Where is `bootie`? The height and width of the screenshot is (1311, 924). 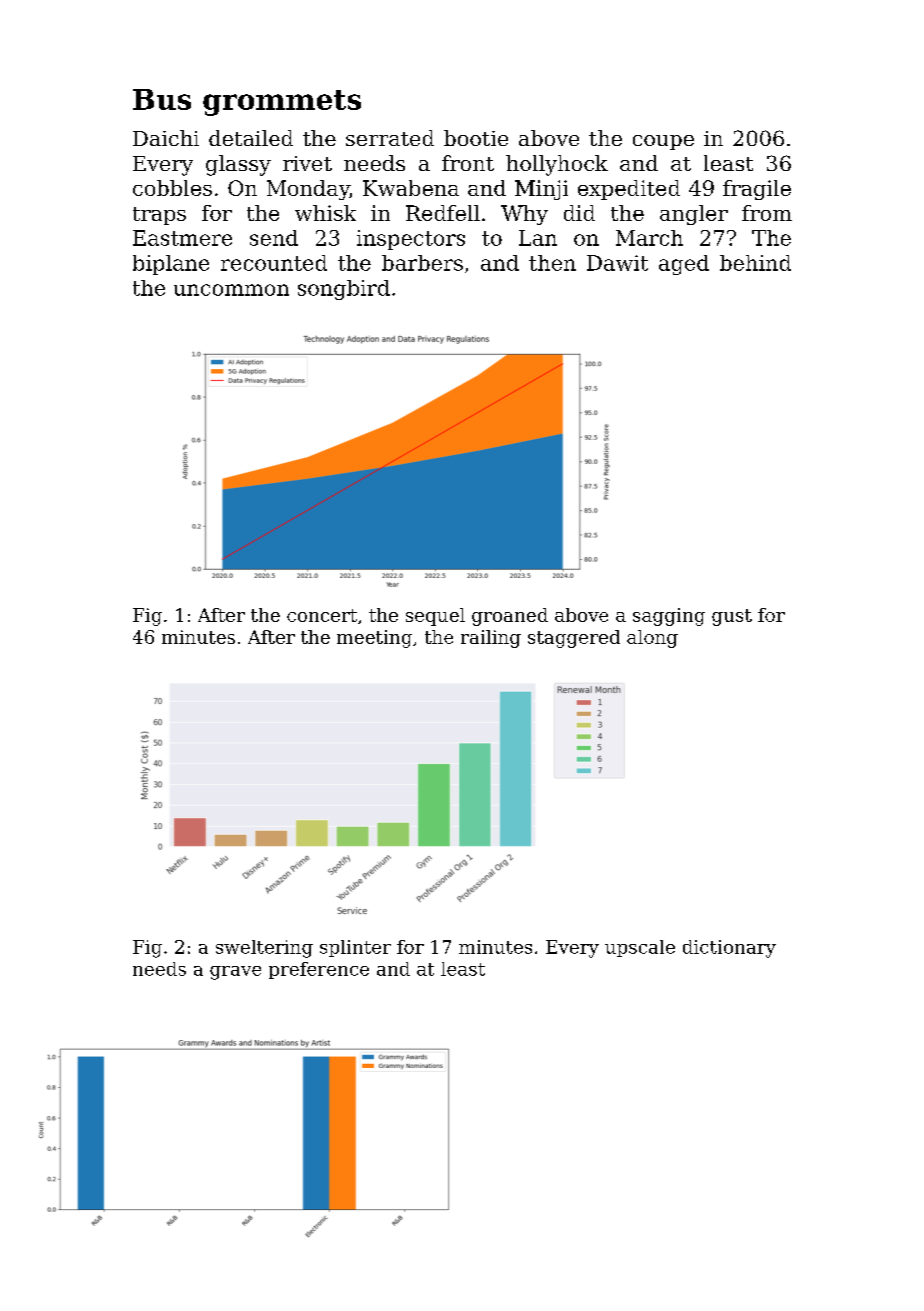
bootie is located at coordinates (476, 138).
